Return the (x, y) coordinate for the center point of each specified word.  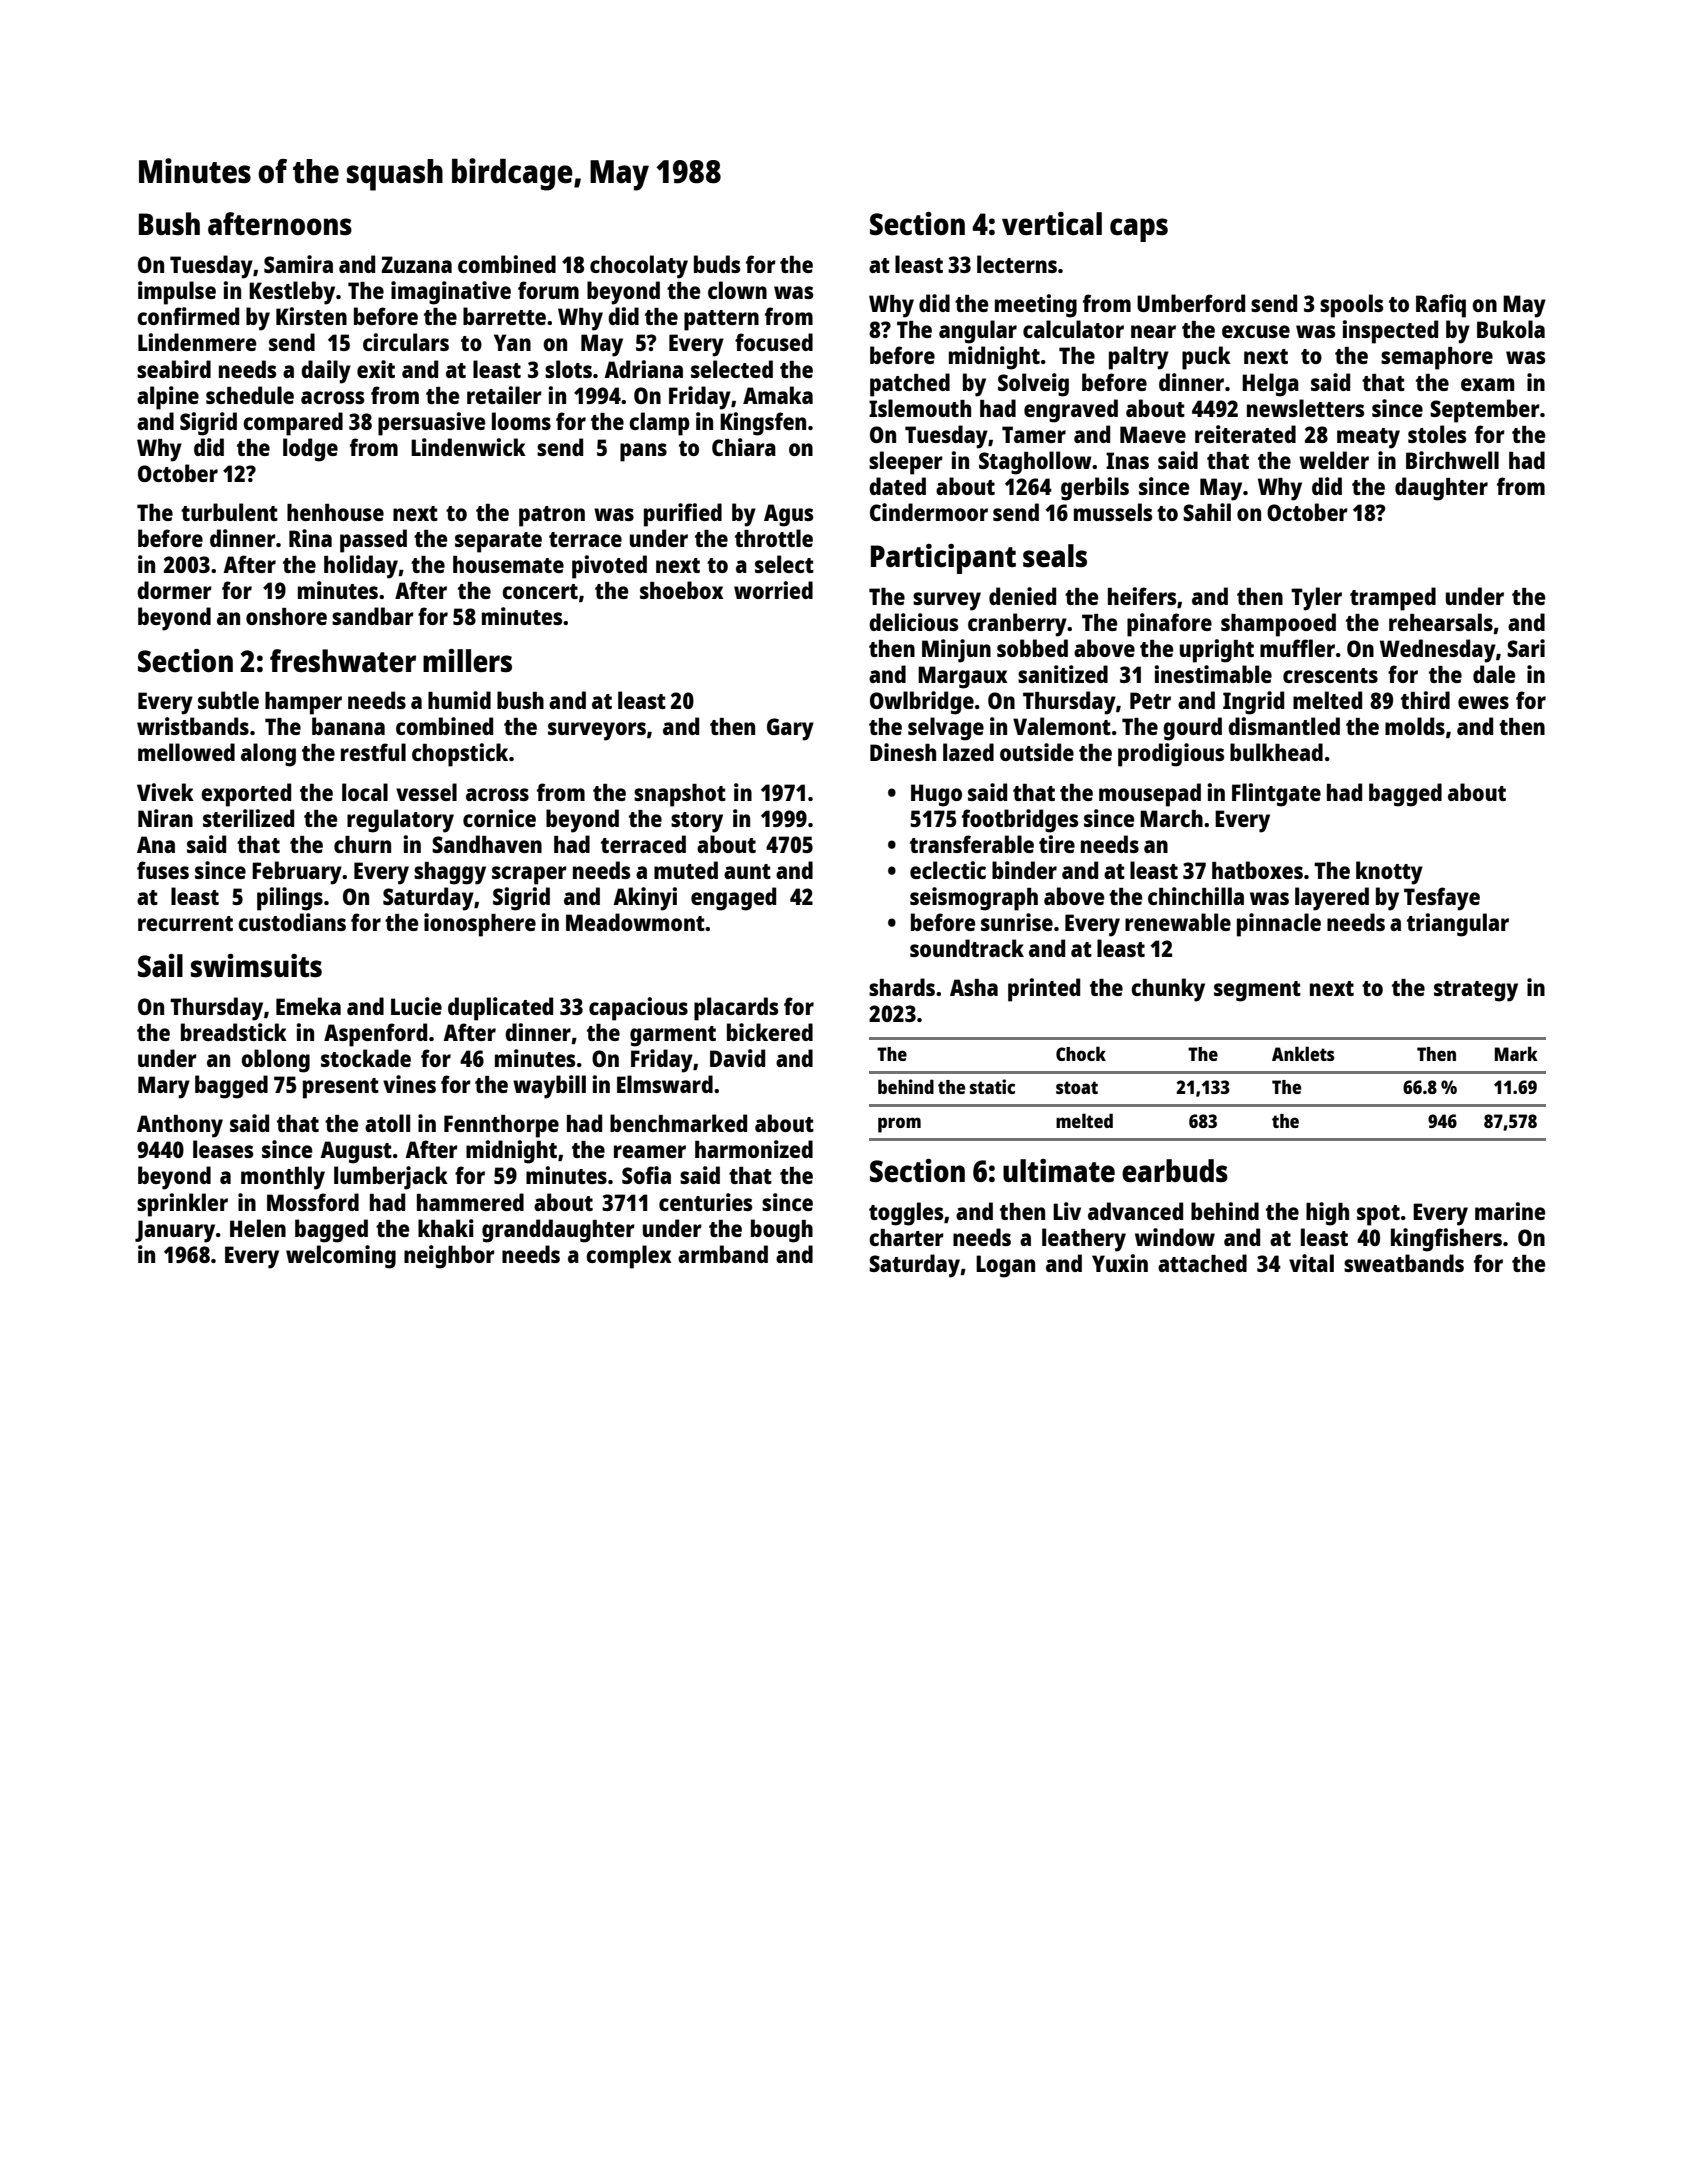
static (992, 1086)
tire (1057, 844)
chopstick (460, 755)
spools (1351, 306)
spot (1378, 1215)
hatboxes (1257, 870)
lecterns (1017, 264)
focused (774, 342)
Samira (298, 264)
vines (409, 1084)
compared (293, 424)
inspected (1390, 332)
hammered (470, 1202)
